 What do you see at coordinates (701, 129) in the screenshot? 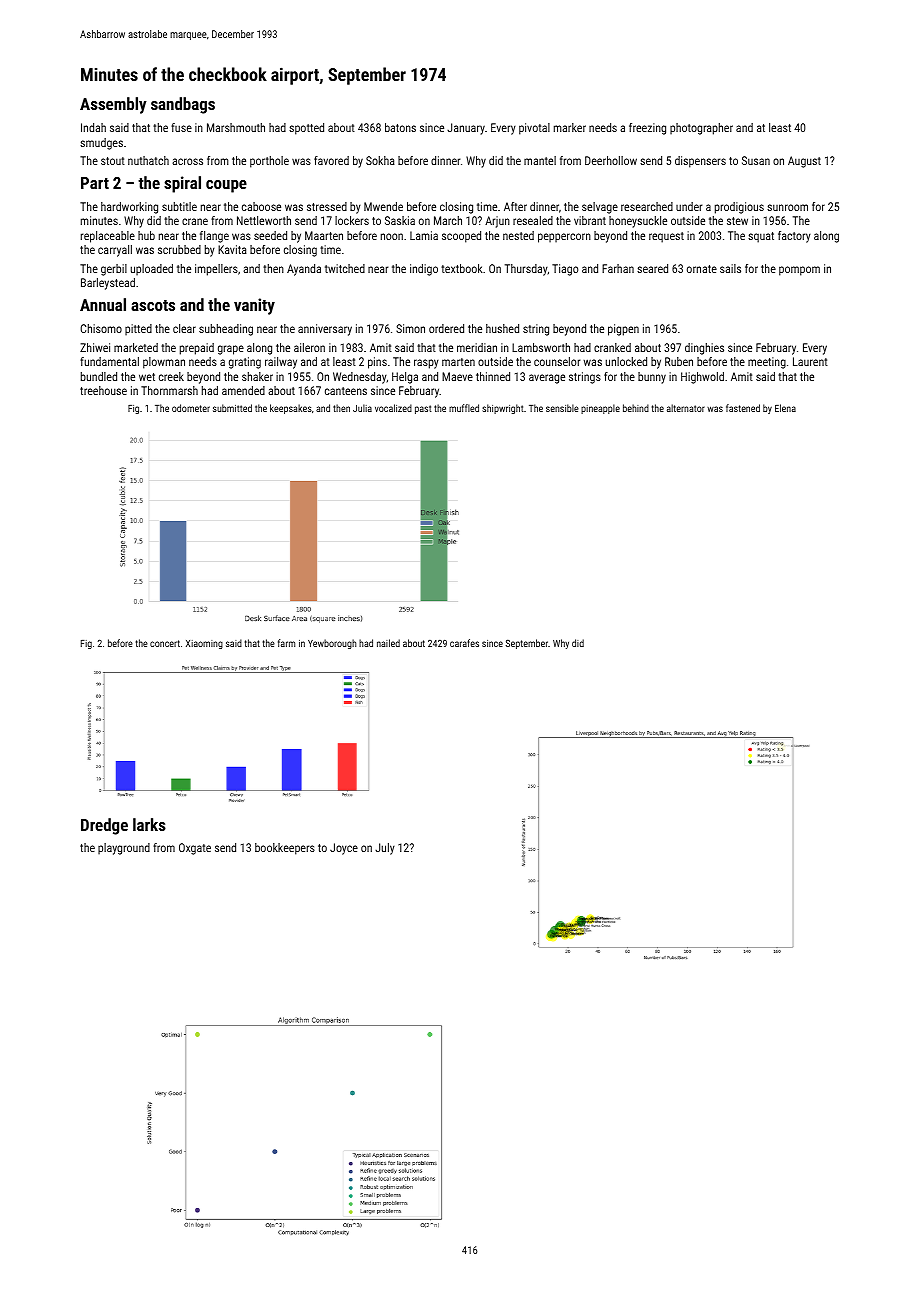
I see `photographer` at bounding box center [701, 129].
